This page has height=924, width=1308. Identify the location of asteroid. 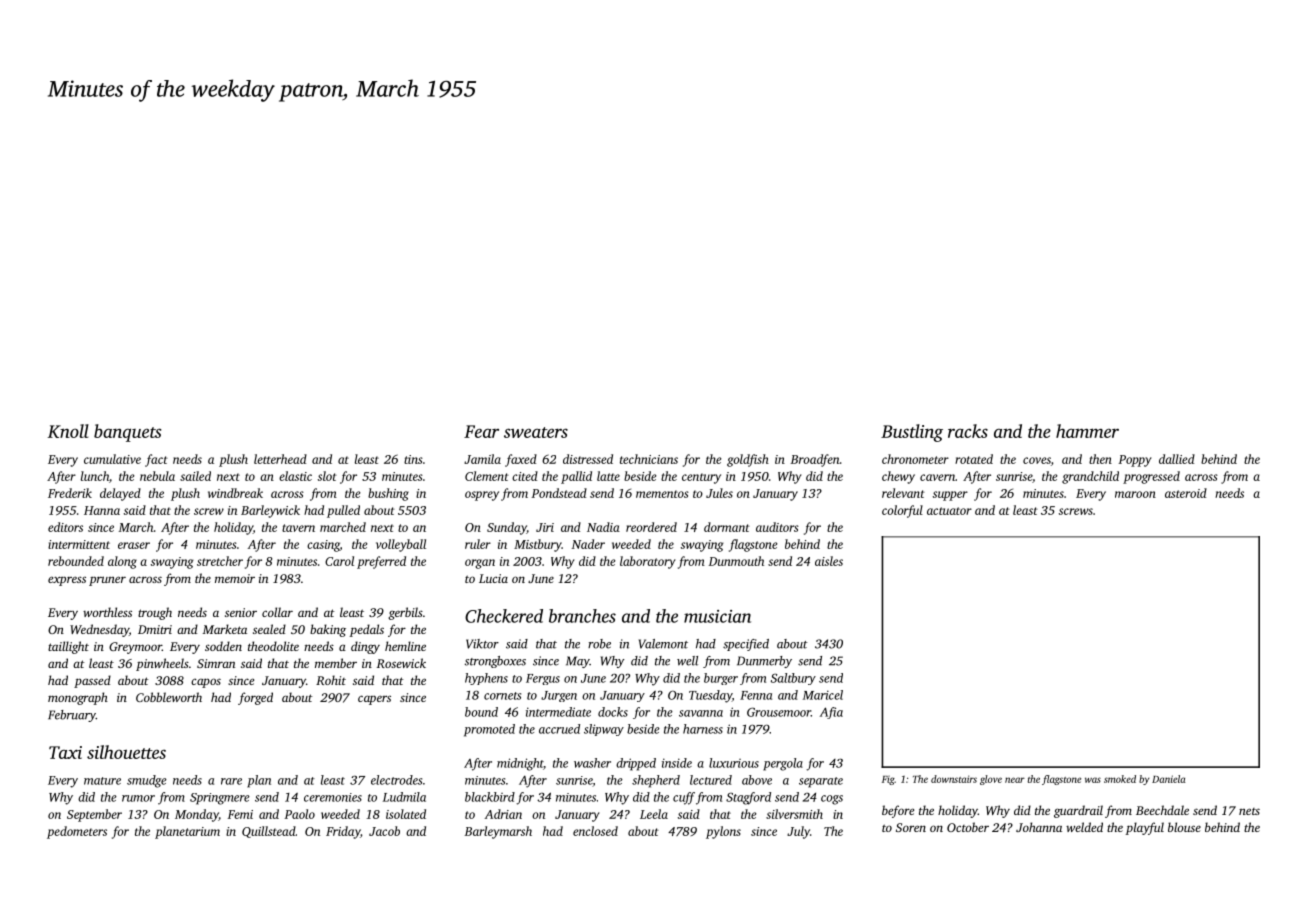
(1186, 493).
